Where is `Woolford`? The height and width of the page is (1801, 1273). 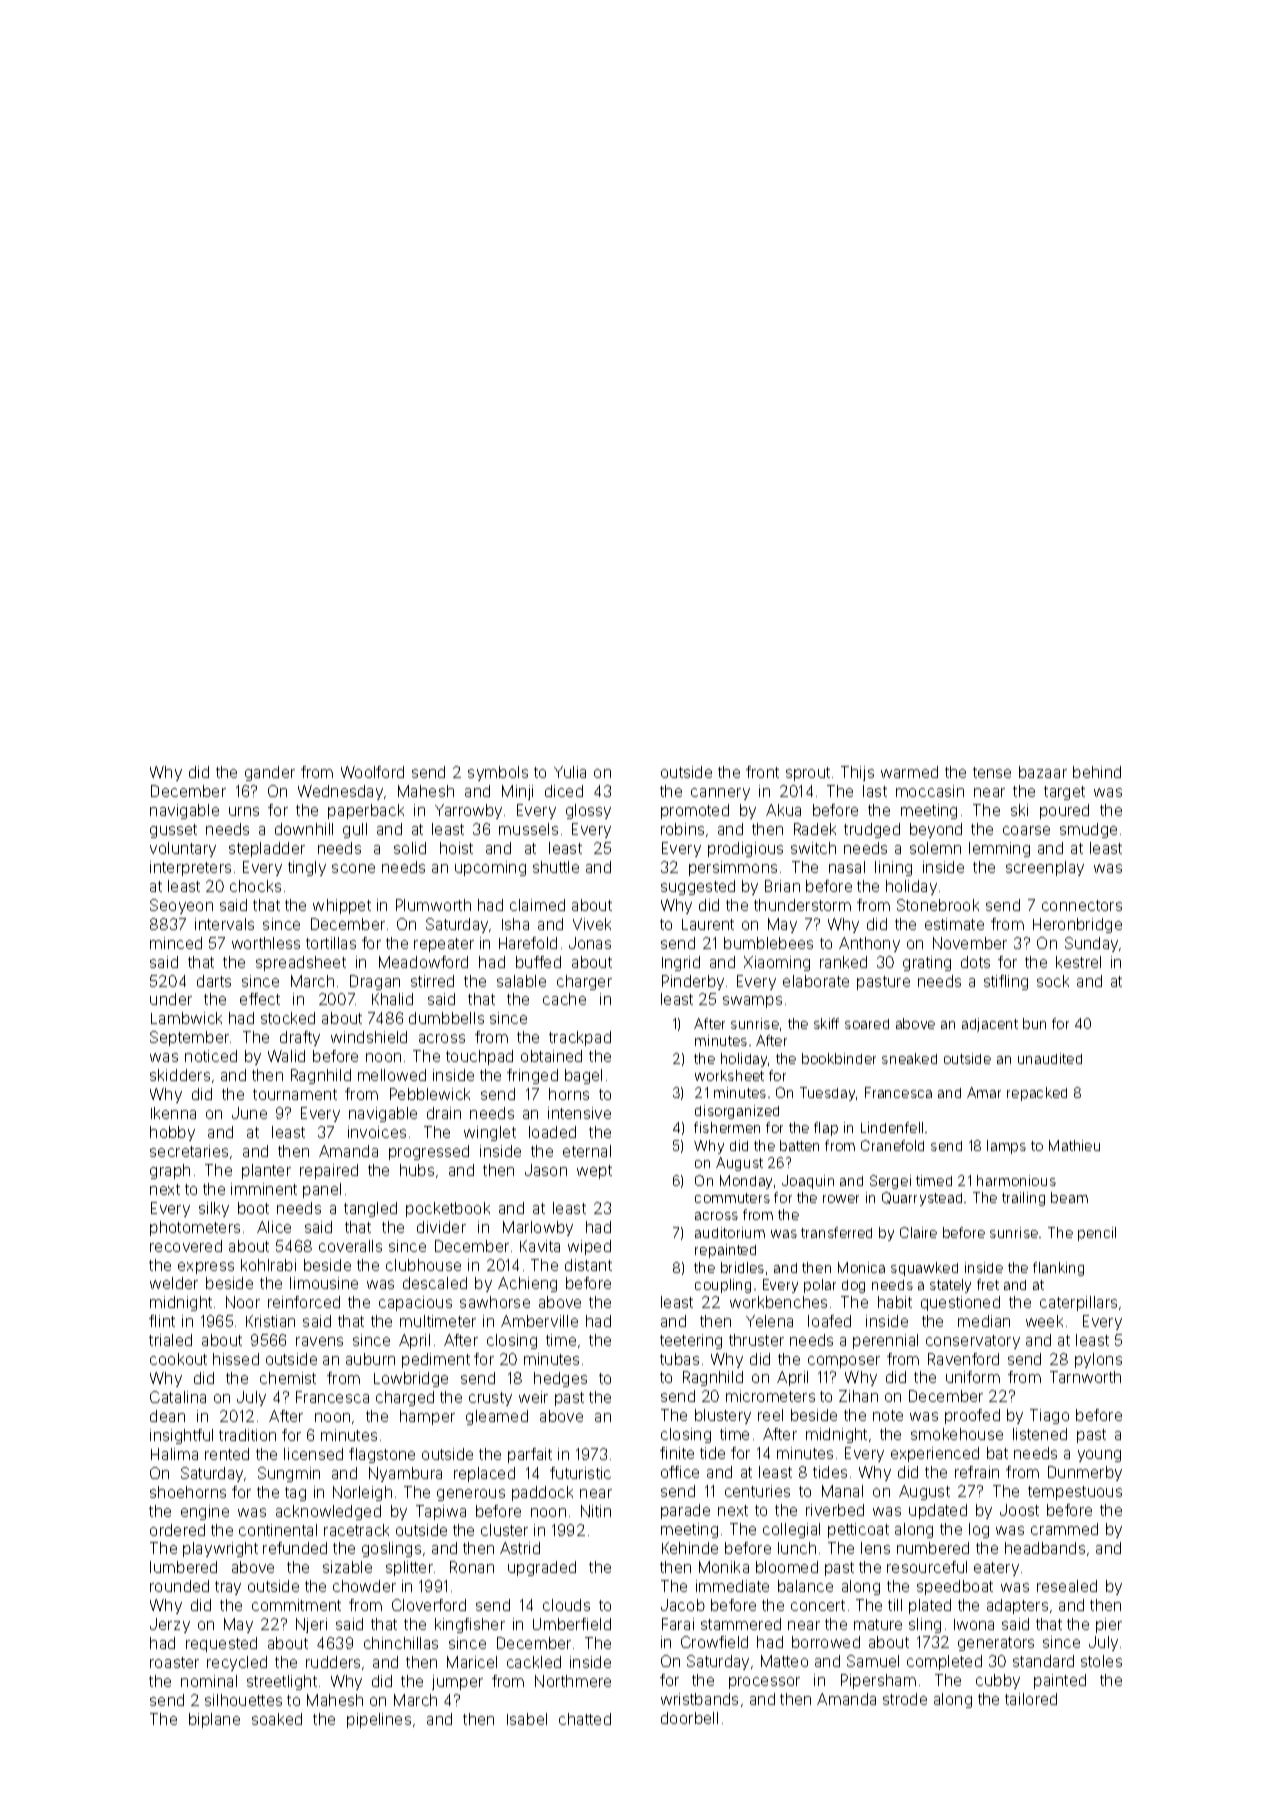
Woolford is located at coordinates (372, 772).
